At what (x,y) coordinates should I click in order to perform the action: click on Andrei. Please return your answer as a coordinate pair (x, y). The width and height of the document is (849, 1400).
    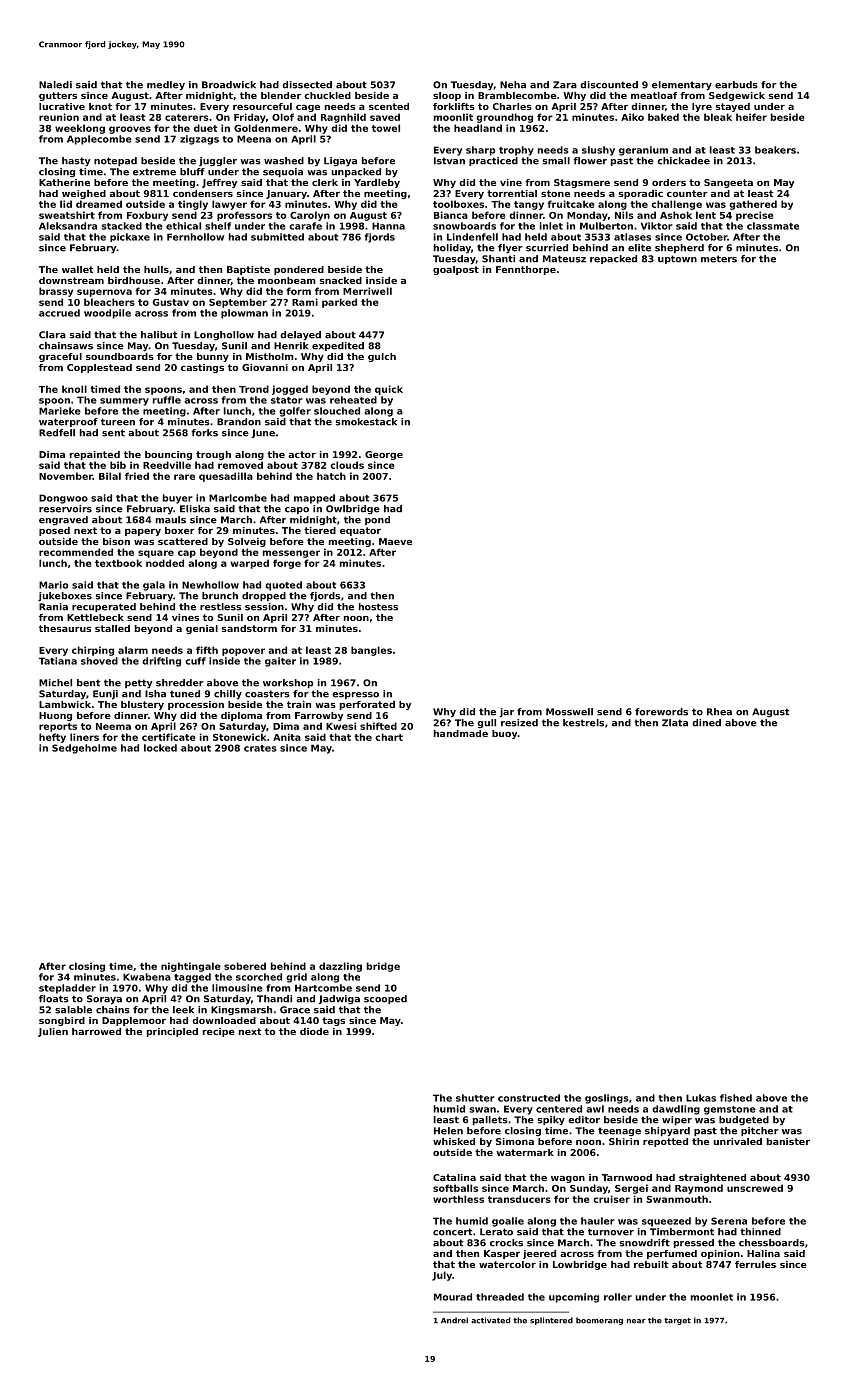
    Looking at the image, I should click on (454, 1320).
